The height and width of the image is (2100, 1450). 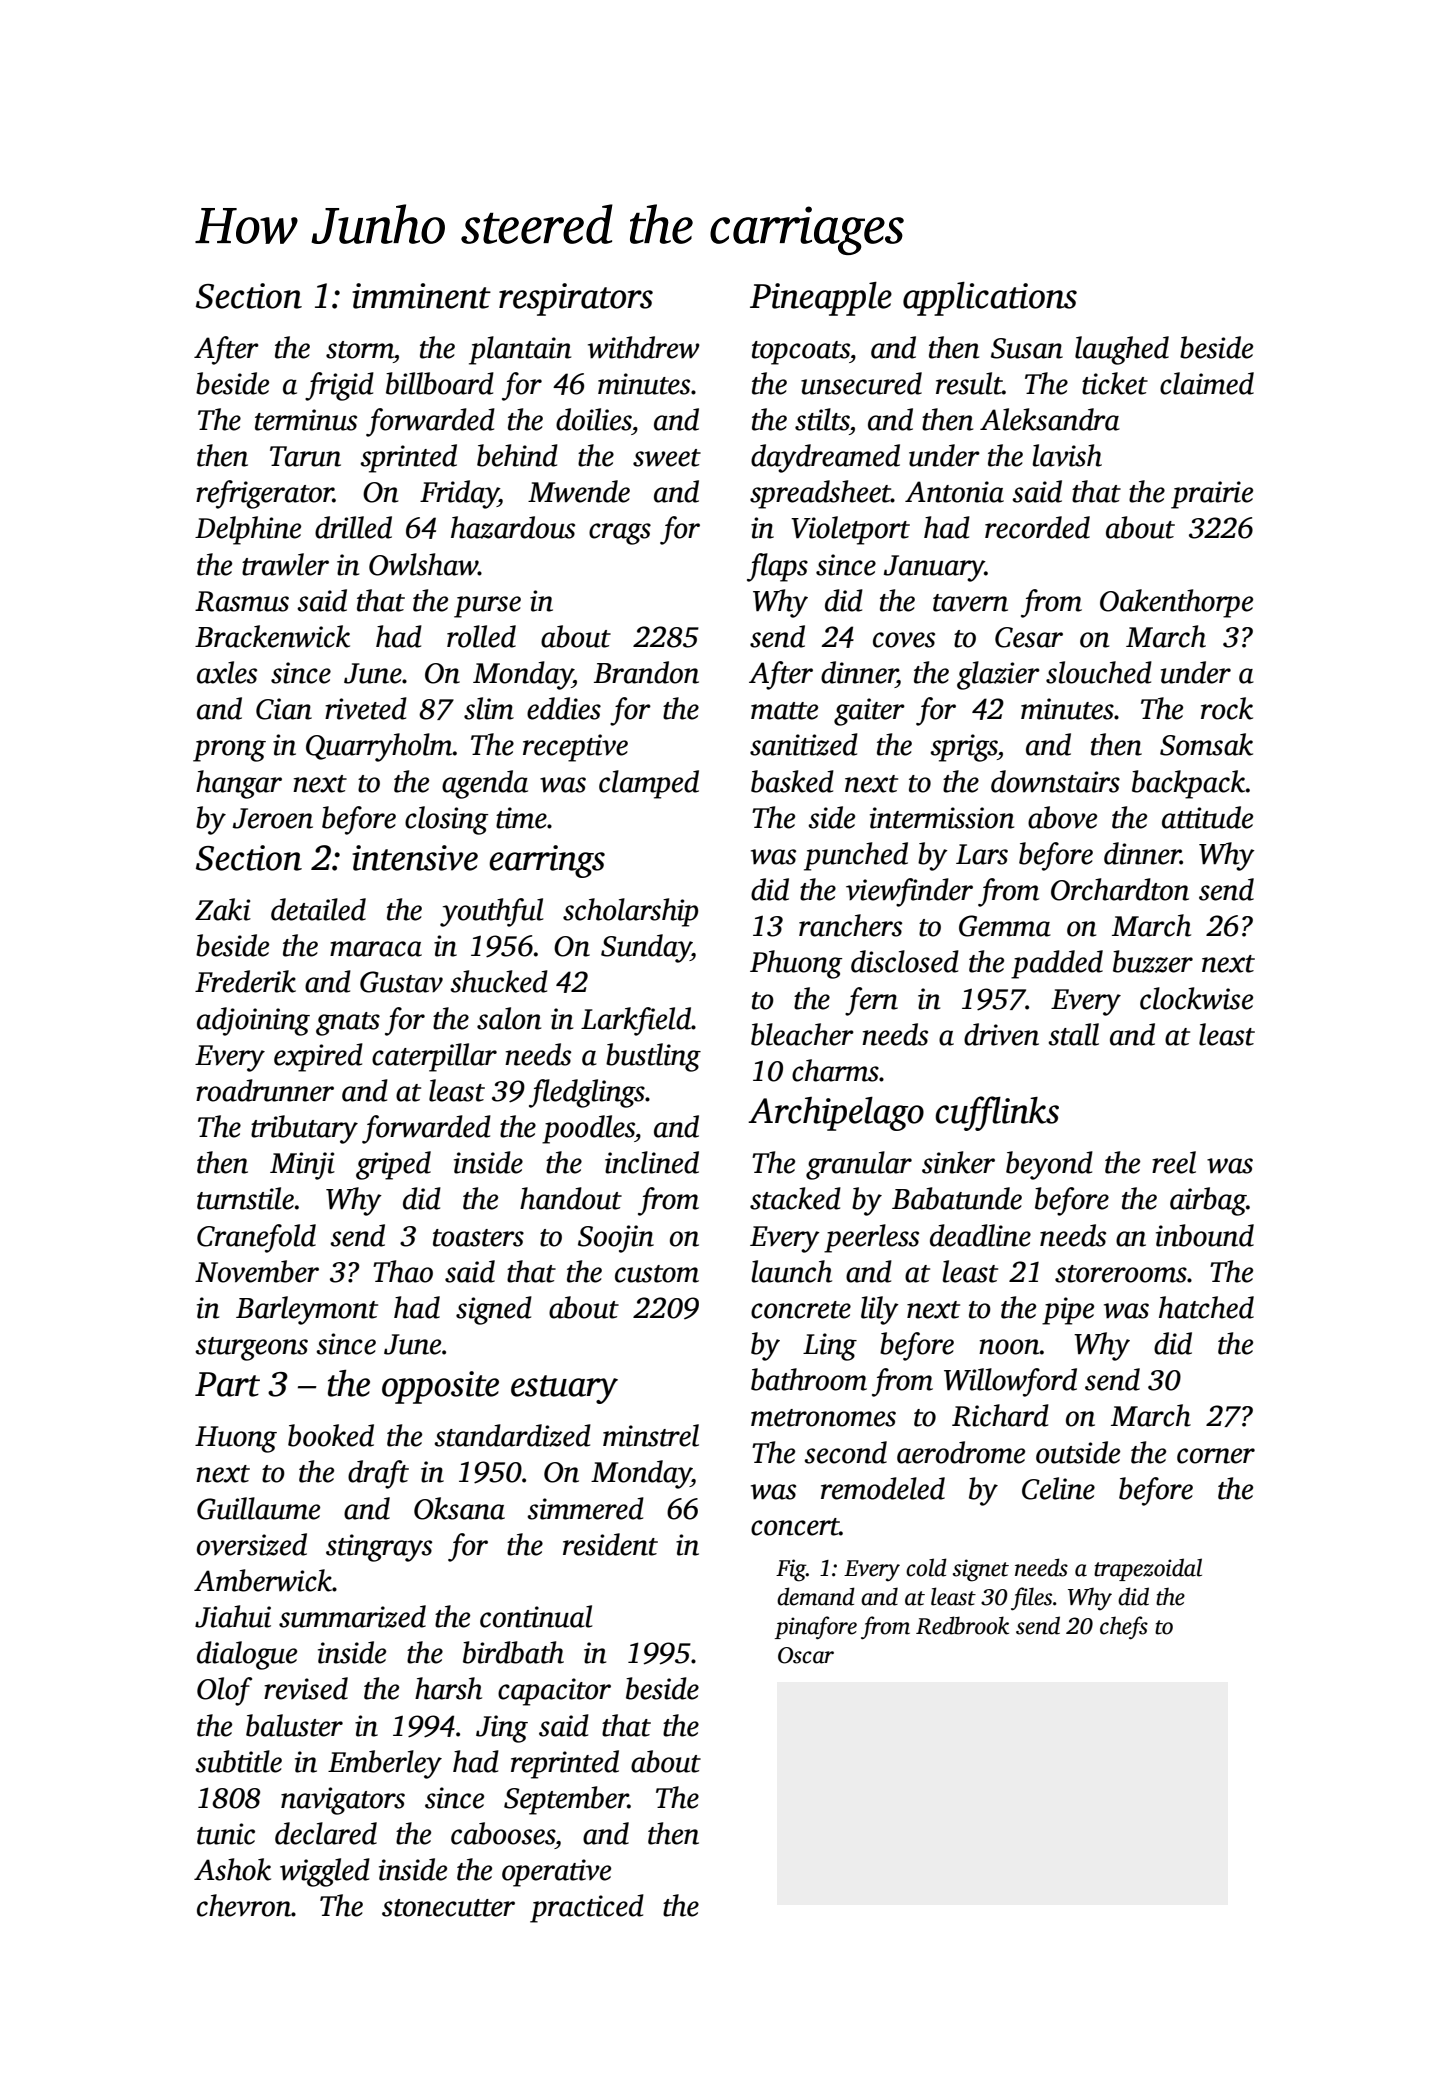 I want to click on Redbrook, so click(x=962, y=1625).
